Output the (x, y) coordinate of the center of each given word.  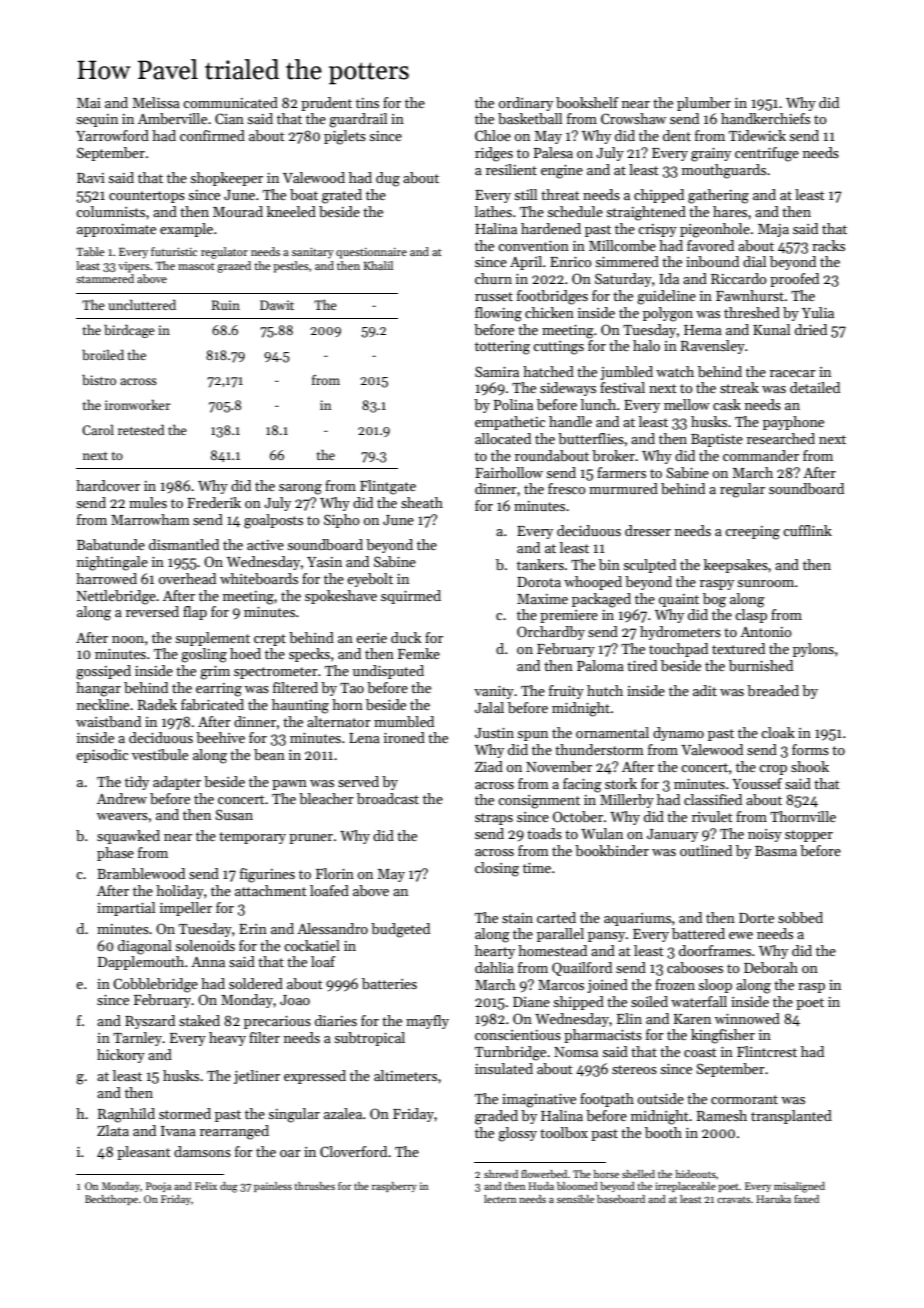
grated (342, 196)
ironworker (138, 404)
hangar (98, 689)
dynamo (678, 734)
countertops (147, 197)
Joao (295, 1000)
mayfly (427, 1022)
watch (675, 371)
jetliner (257, 1077)
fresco (567, 488)
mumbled (404, 721)
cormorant (744, 1099)
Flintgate (388, 487)
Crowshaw (633, 118)
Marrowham (150, 519)
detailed (815, 387)
